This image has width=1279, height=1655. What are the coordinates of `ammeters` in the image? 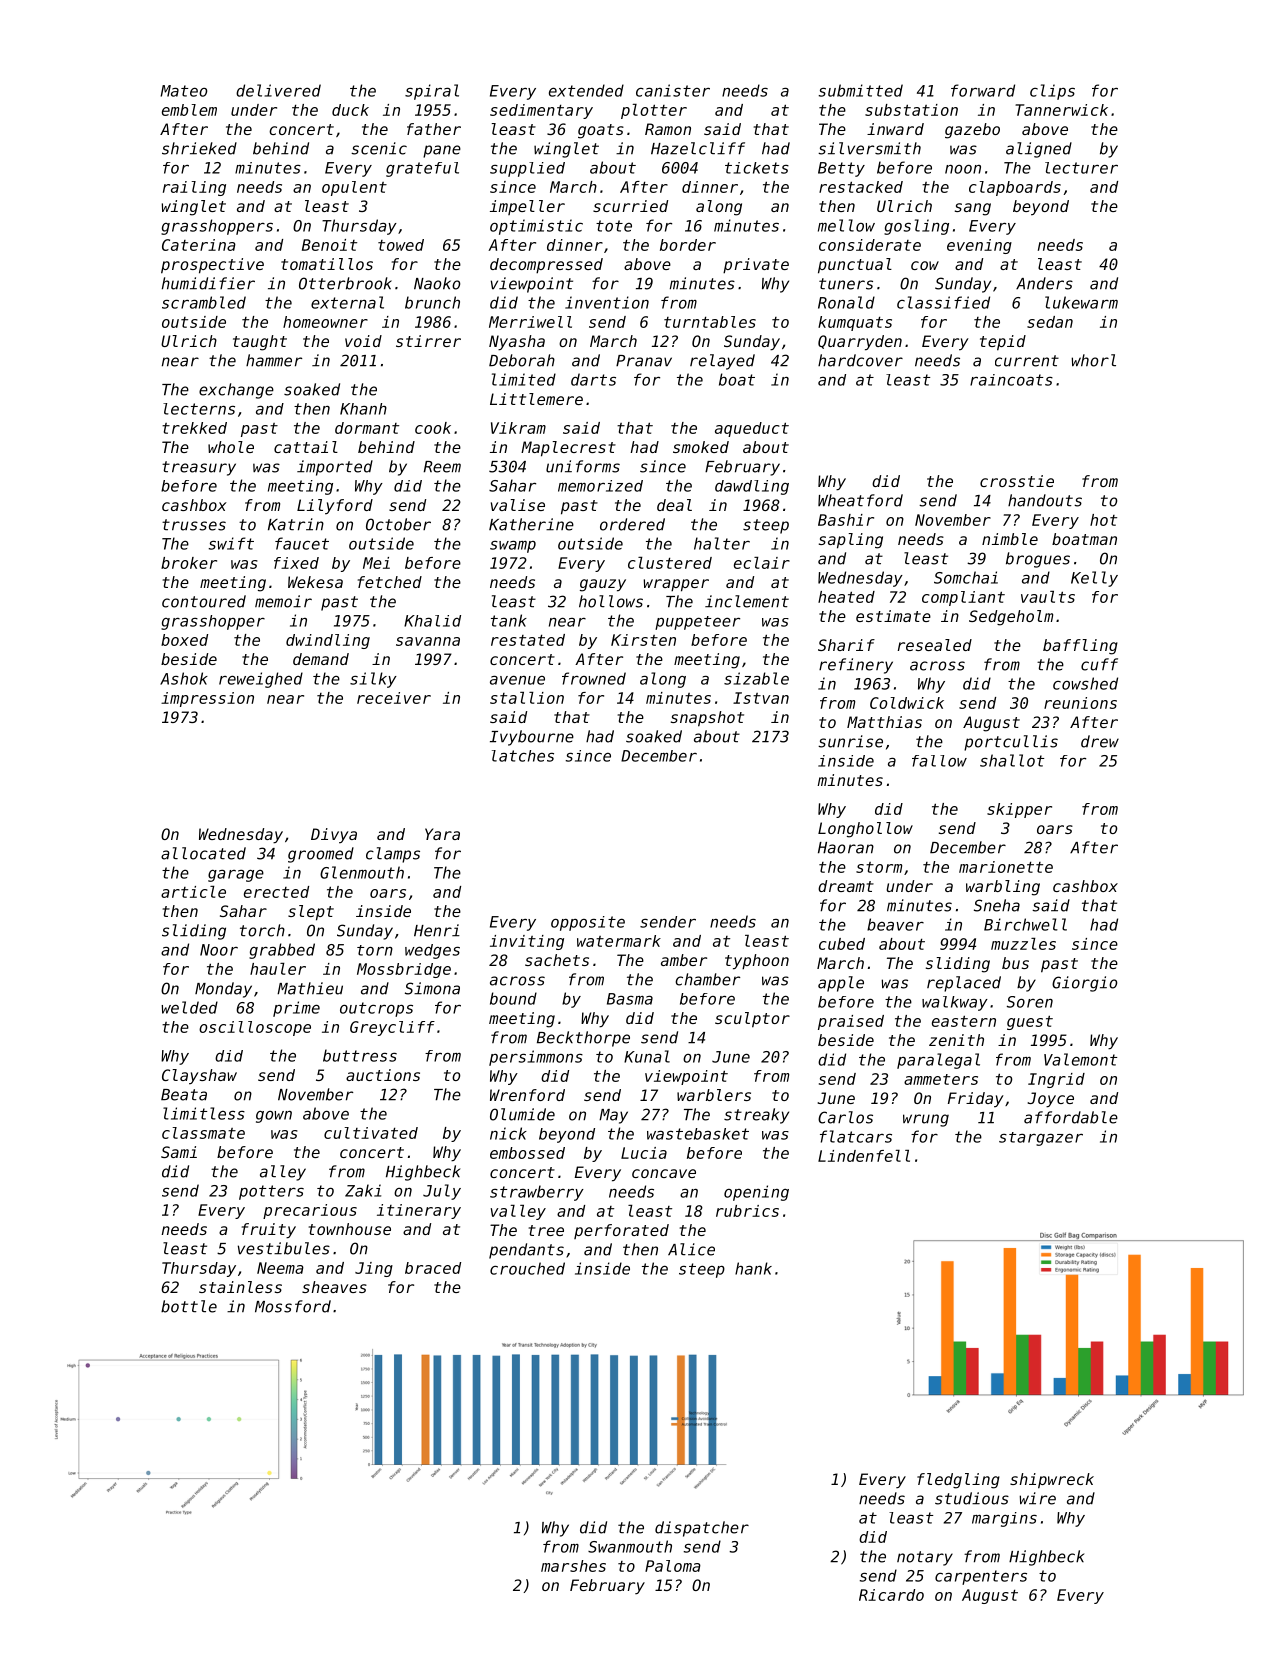 It's located at (941, 1079).
